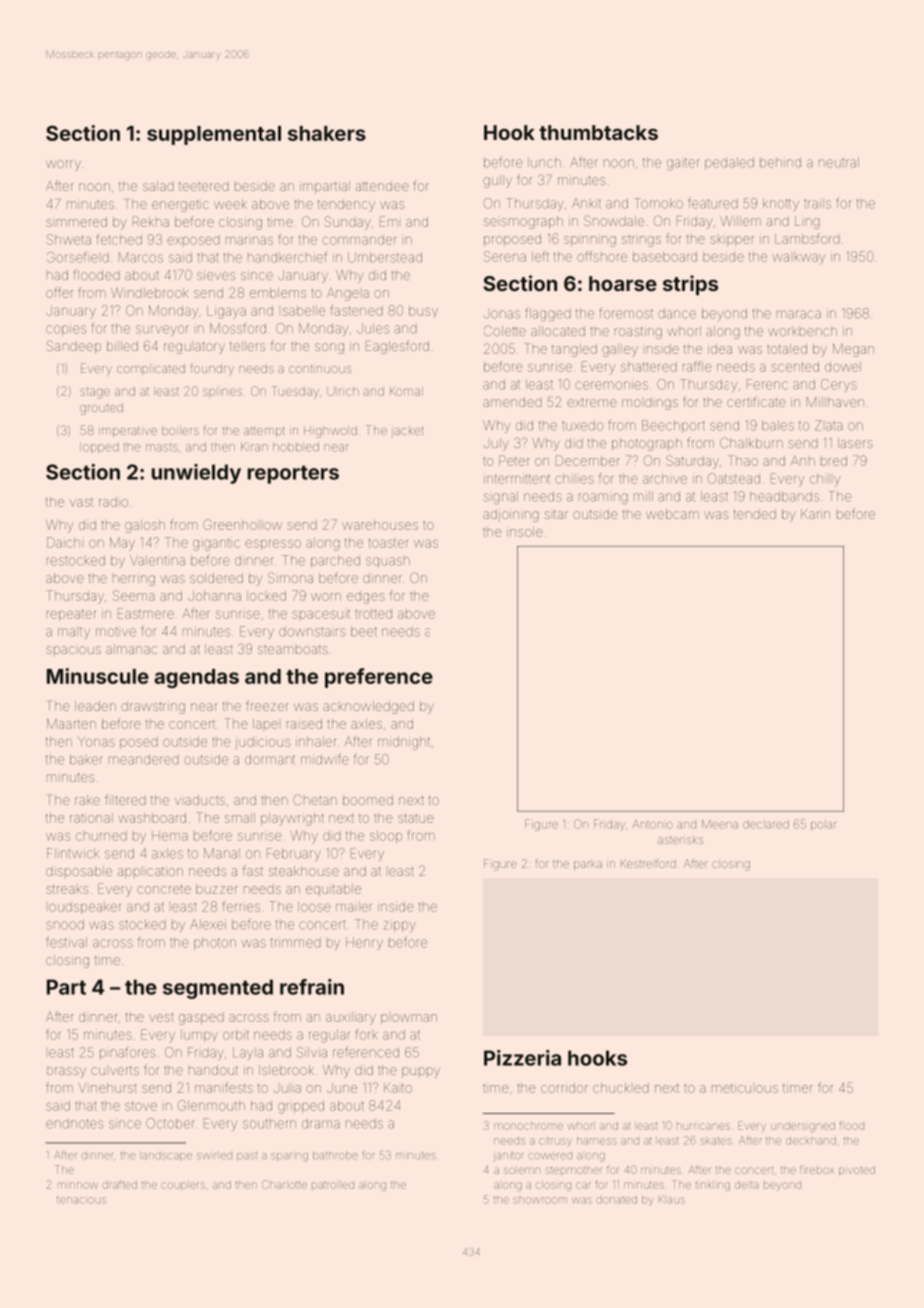 Image resolution: width=924 pixels, height=1308 pixels. Describe the element at coordinates (672, 1199) in the screenshot. I see `Klaus` at that location.
